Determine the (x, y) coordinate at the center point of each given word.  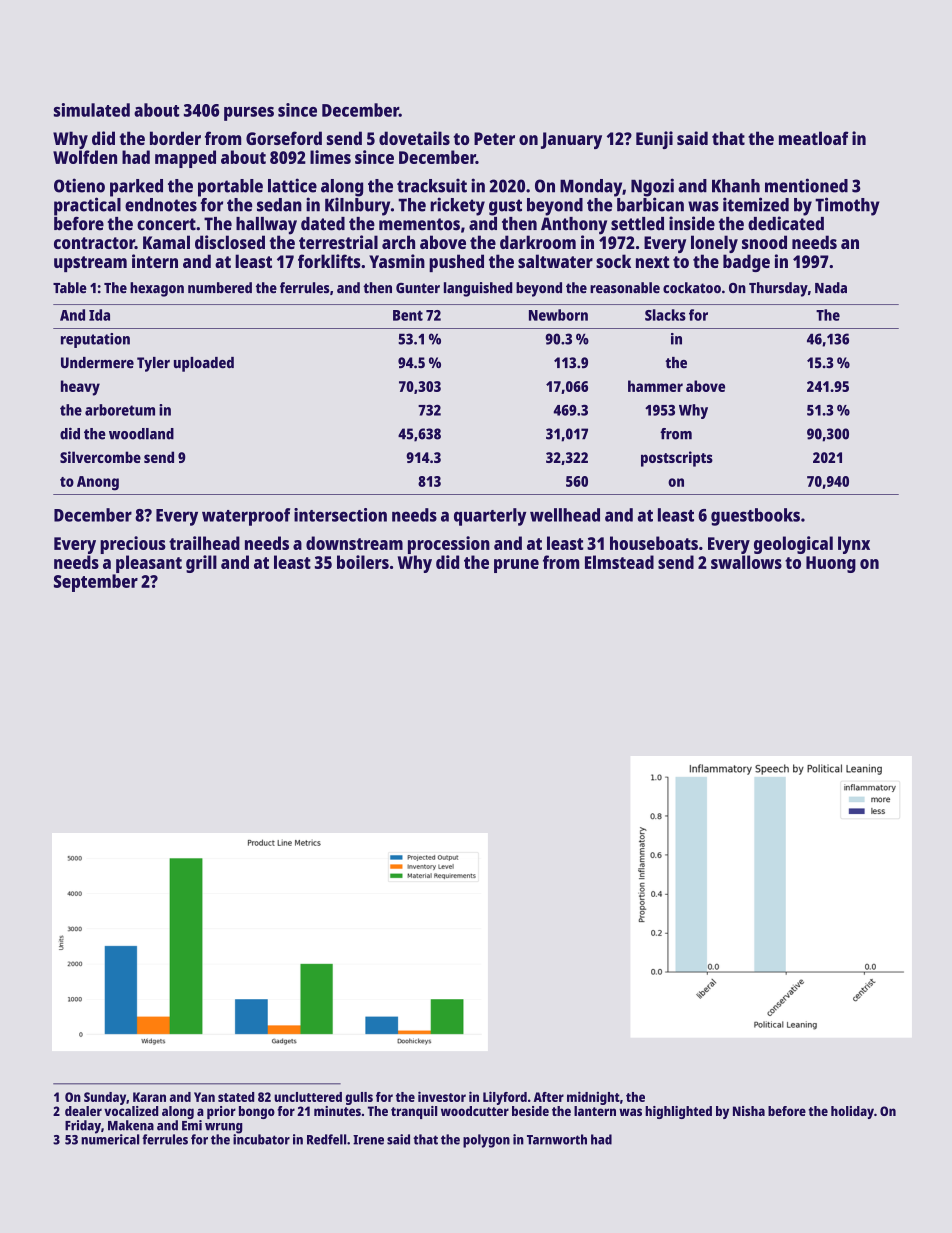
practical (87, 206)
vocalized (131, 1111)
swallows (746, 562)
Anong (98, 483)
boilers (363, 562)
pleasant (149, 564)
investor (442, 1096)
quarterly (490, 517)
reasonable (625, 288)
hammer (655, 386)
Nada (831, 287)
